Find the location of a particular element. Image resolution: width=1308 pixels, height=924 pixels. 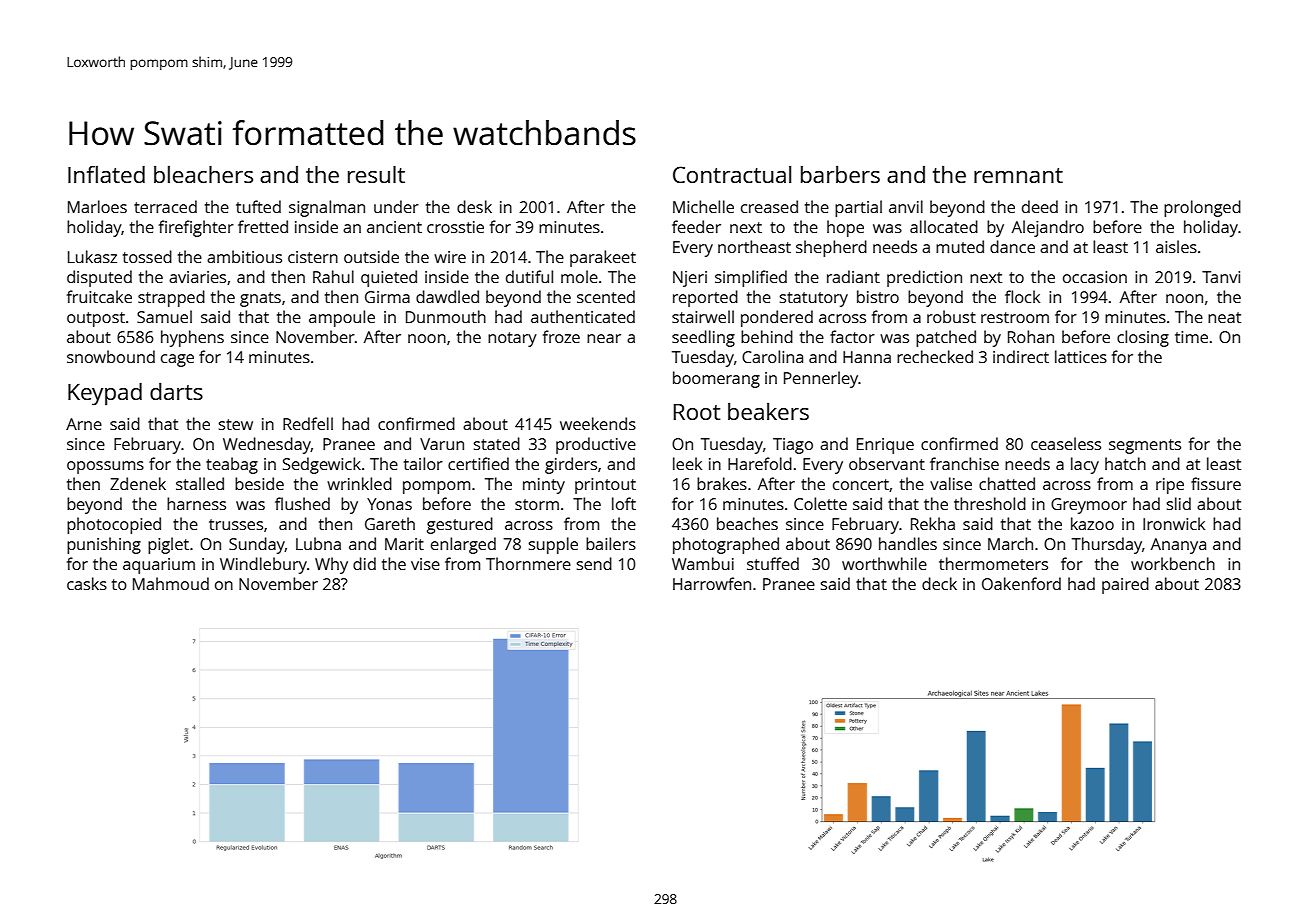

Inflated is located at coordinates (106, 174).
